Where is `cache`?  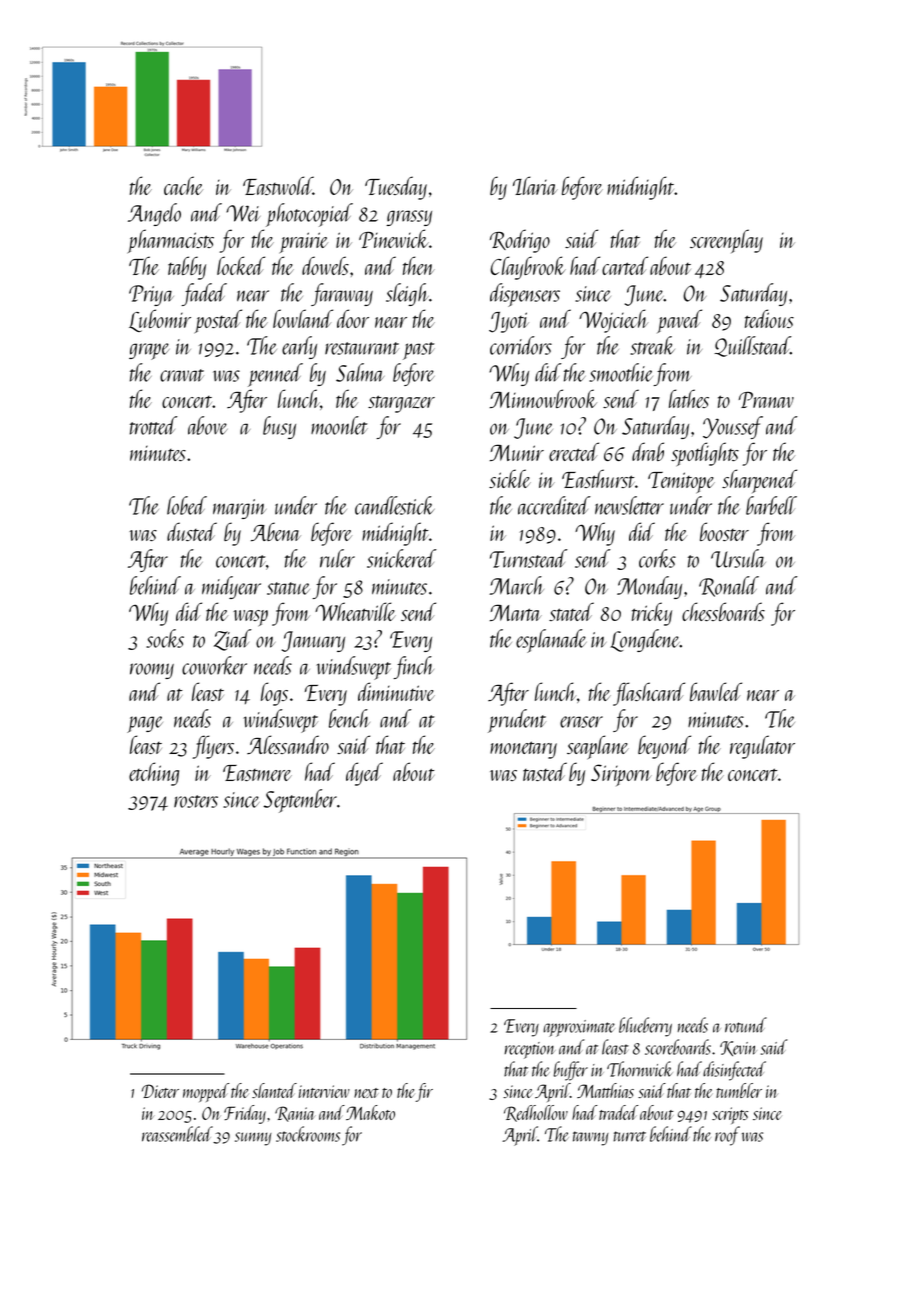
cache is located at coordinates (183, 185).
